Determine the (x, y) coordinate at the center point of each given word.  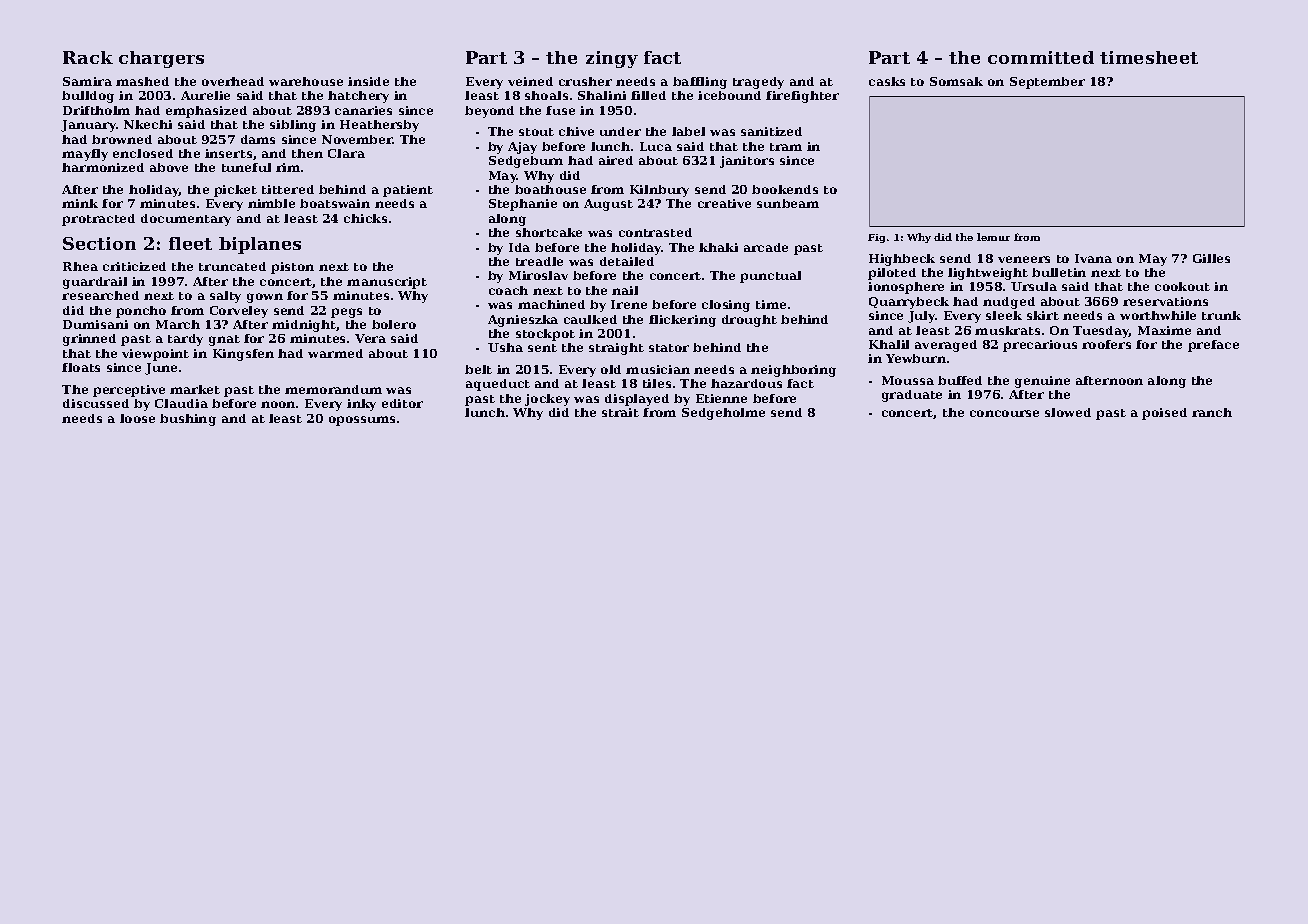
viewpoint (155, 355)
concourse (1004, 413)
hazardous (746, 383)
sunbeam (788, 203)
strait (620, 412)
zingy (612, 59)
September (1047, 83)
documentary (186, 220)
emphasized (206, 112)
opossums (362, 421)
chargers (161, 59)
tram (786, 147)
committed (1041, 57)
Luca (656, 146)
